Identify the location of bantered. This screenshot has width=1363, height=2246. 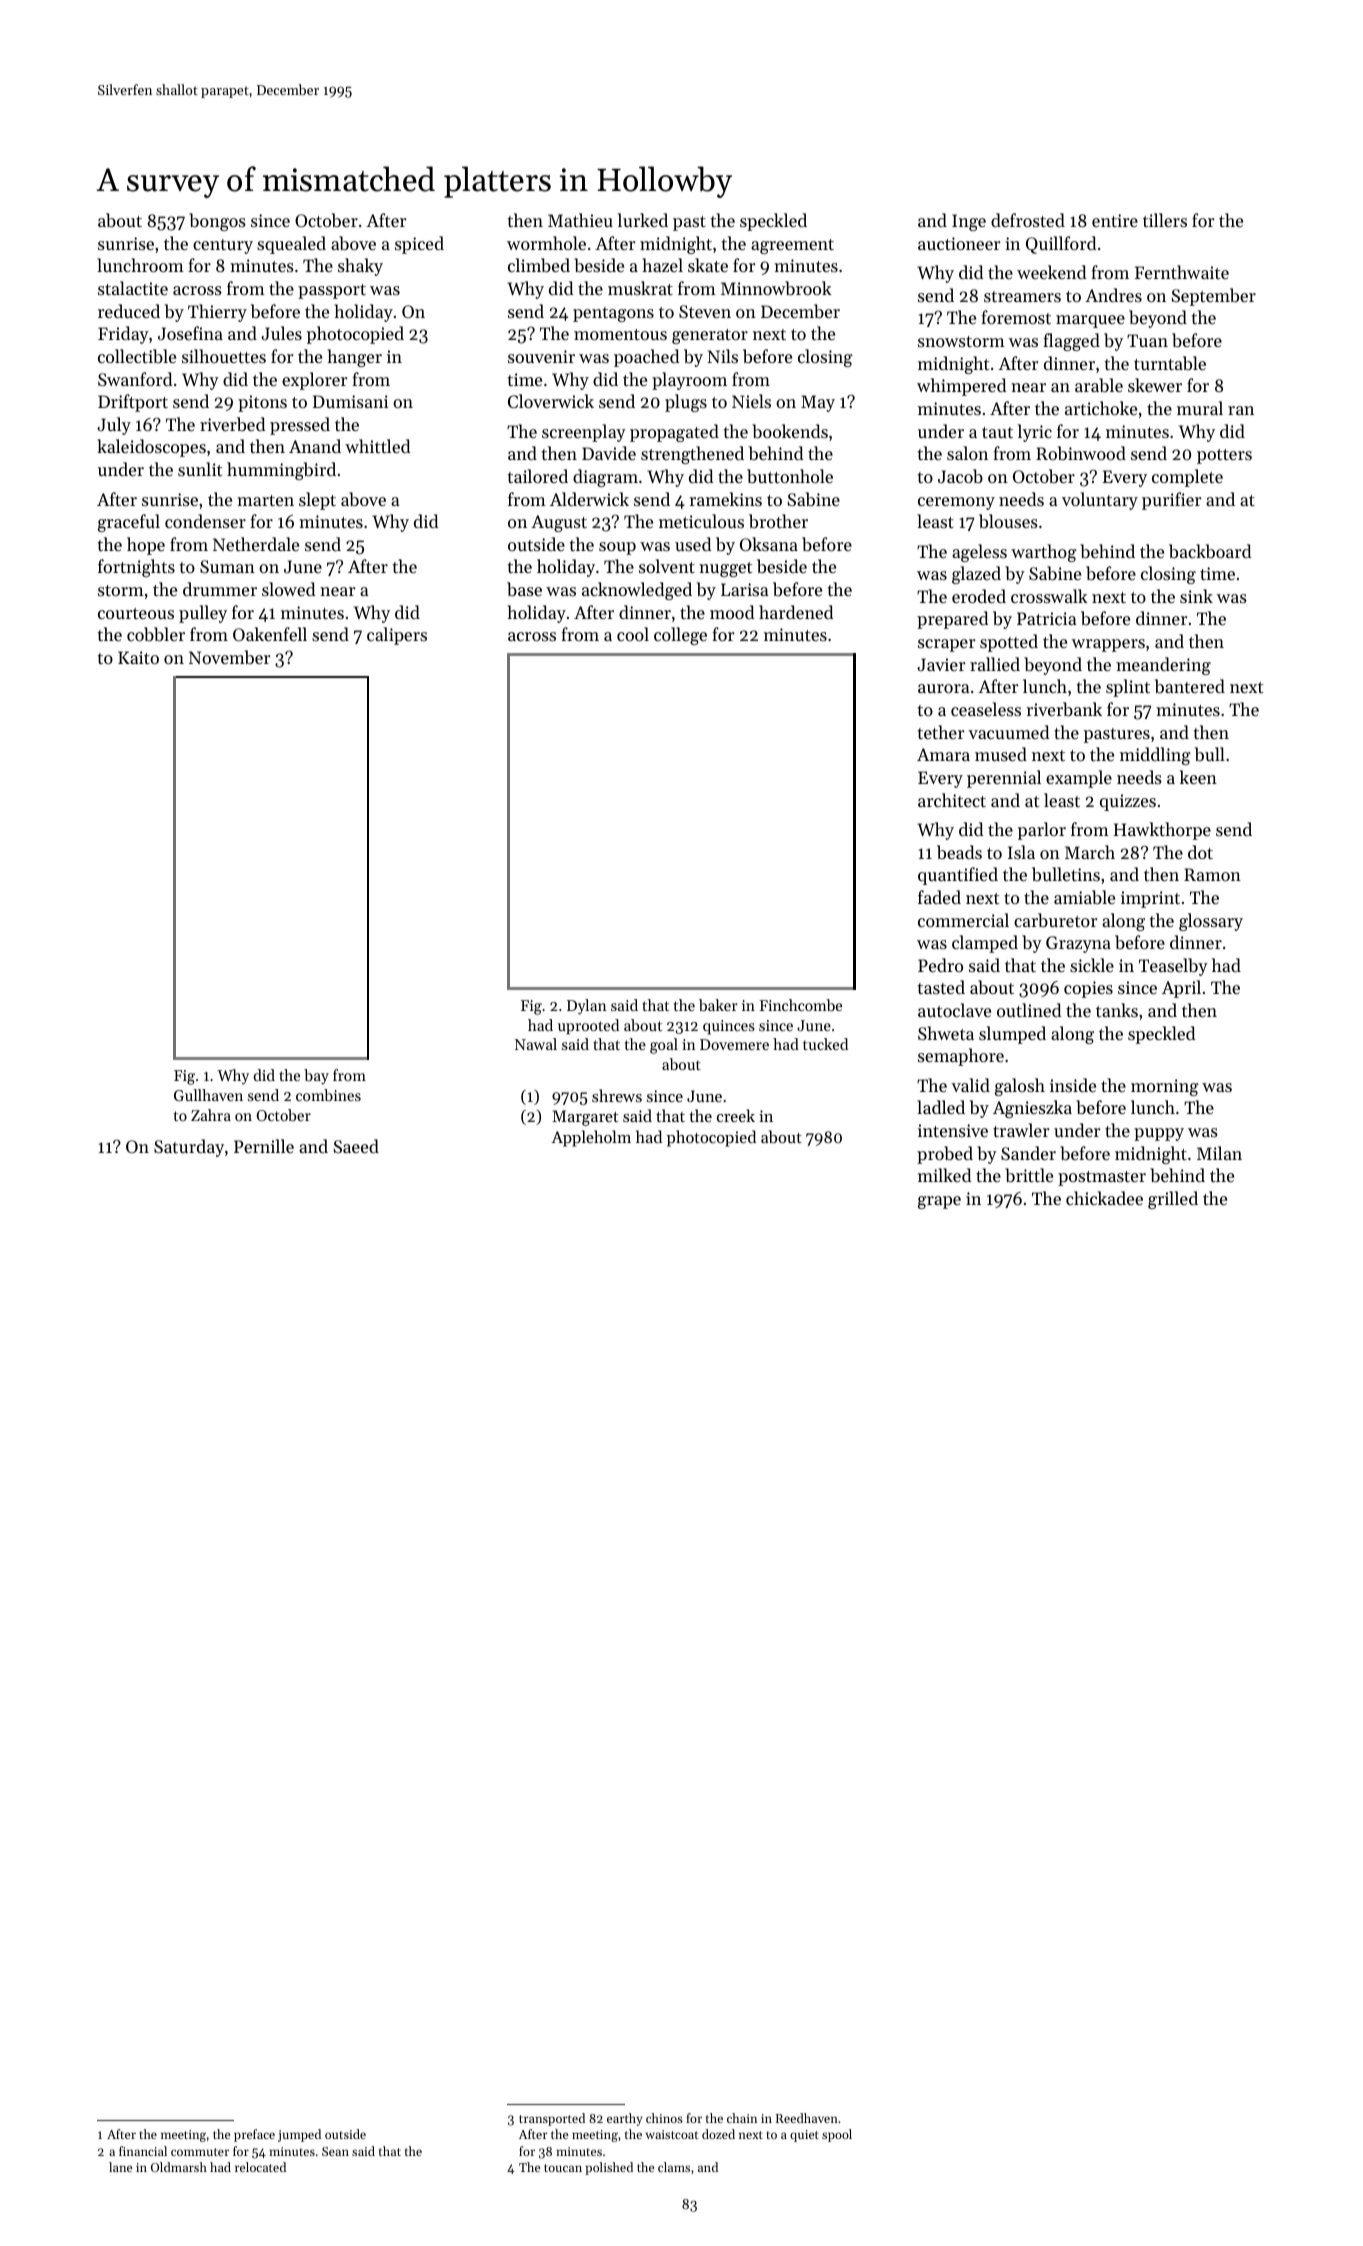
(1190, 686).
